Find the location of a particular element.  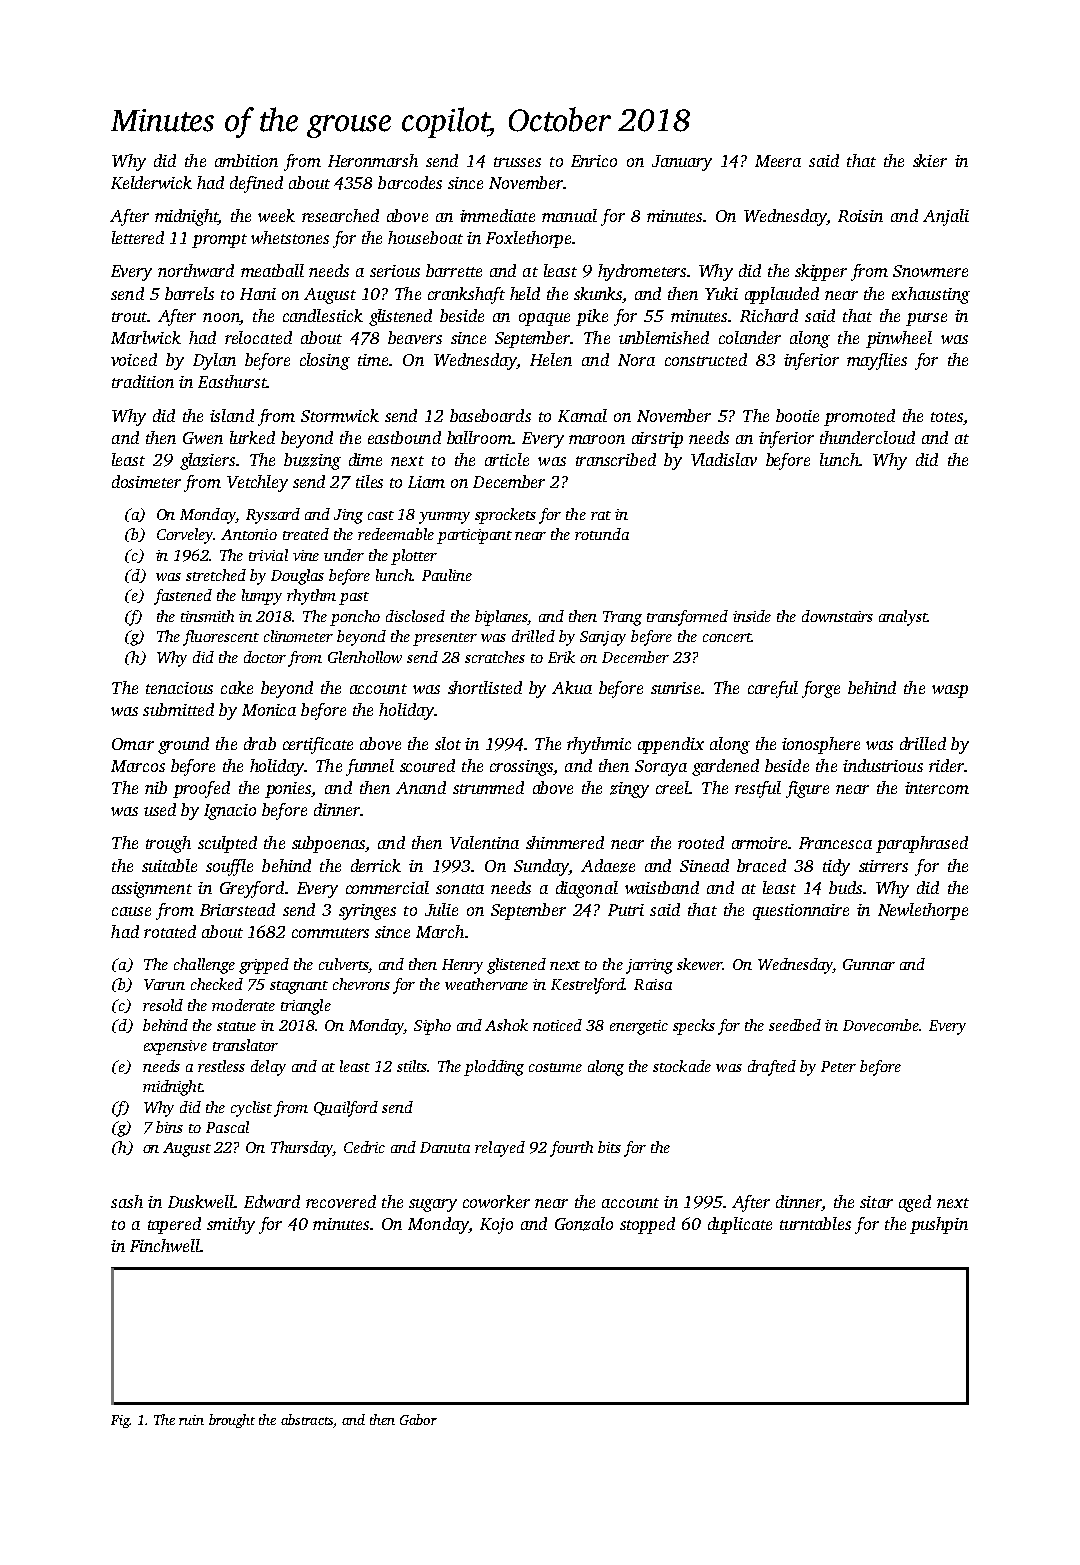

January is located at coordinates (682, 163).
